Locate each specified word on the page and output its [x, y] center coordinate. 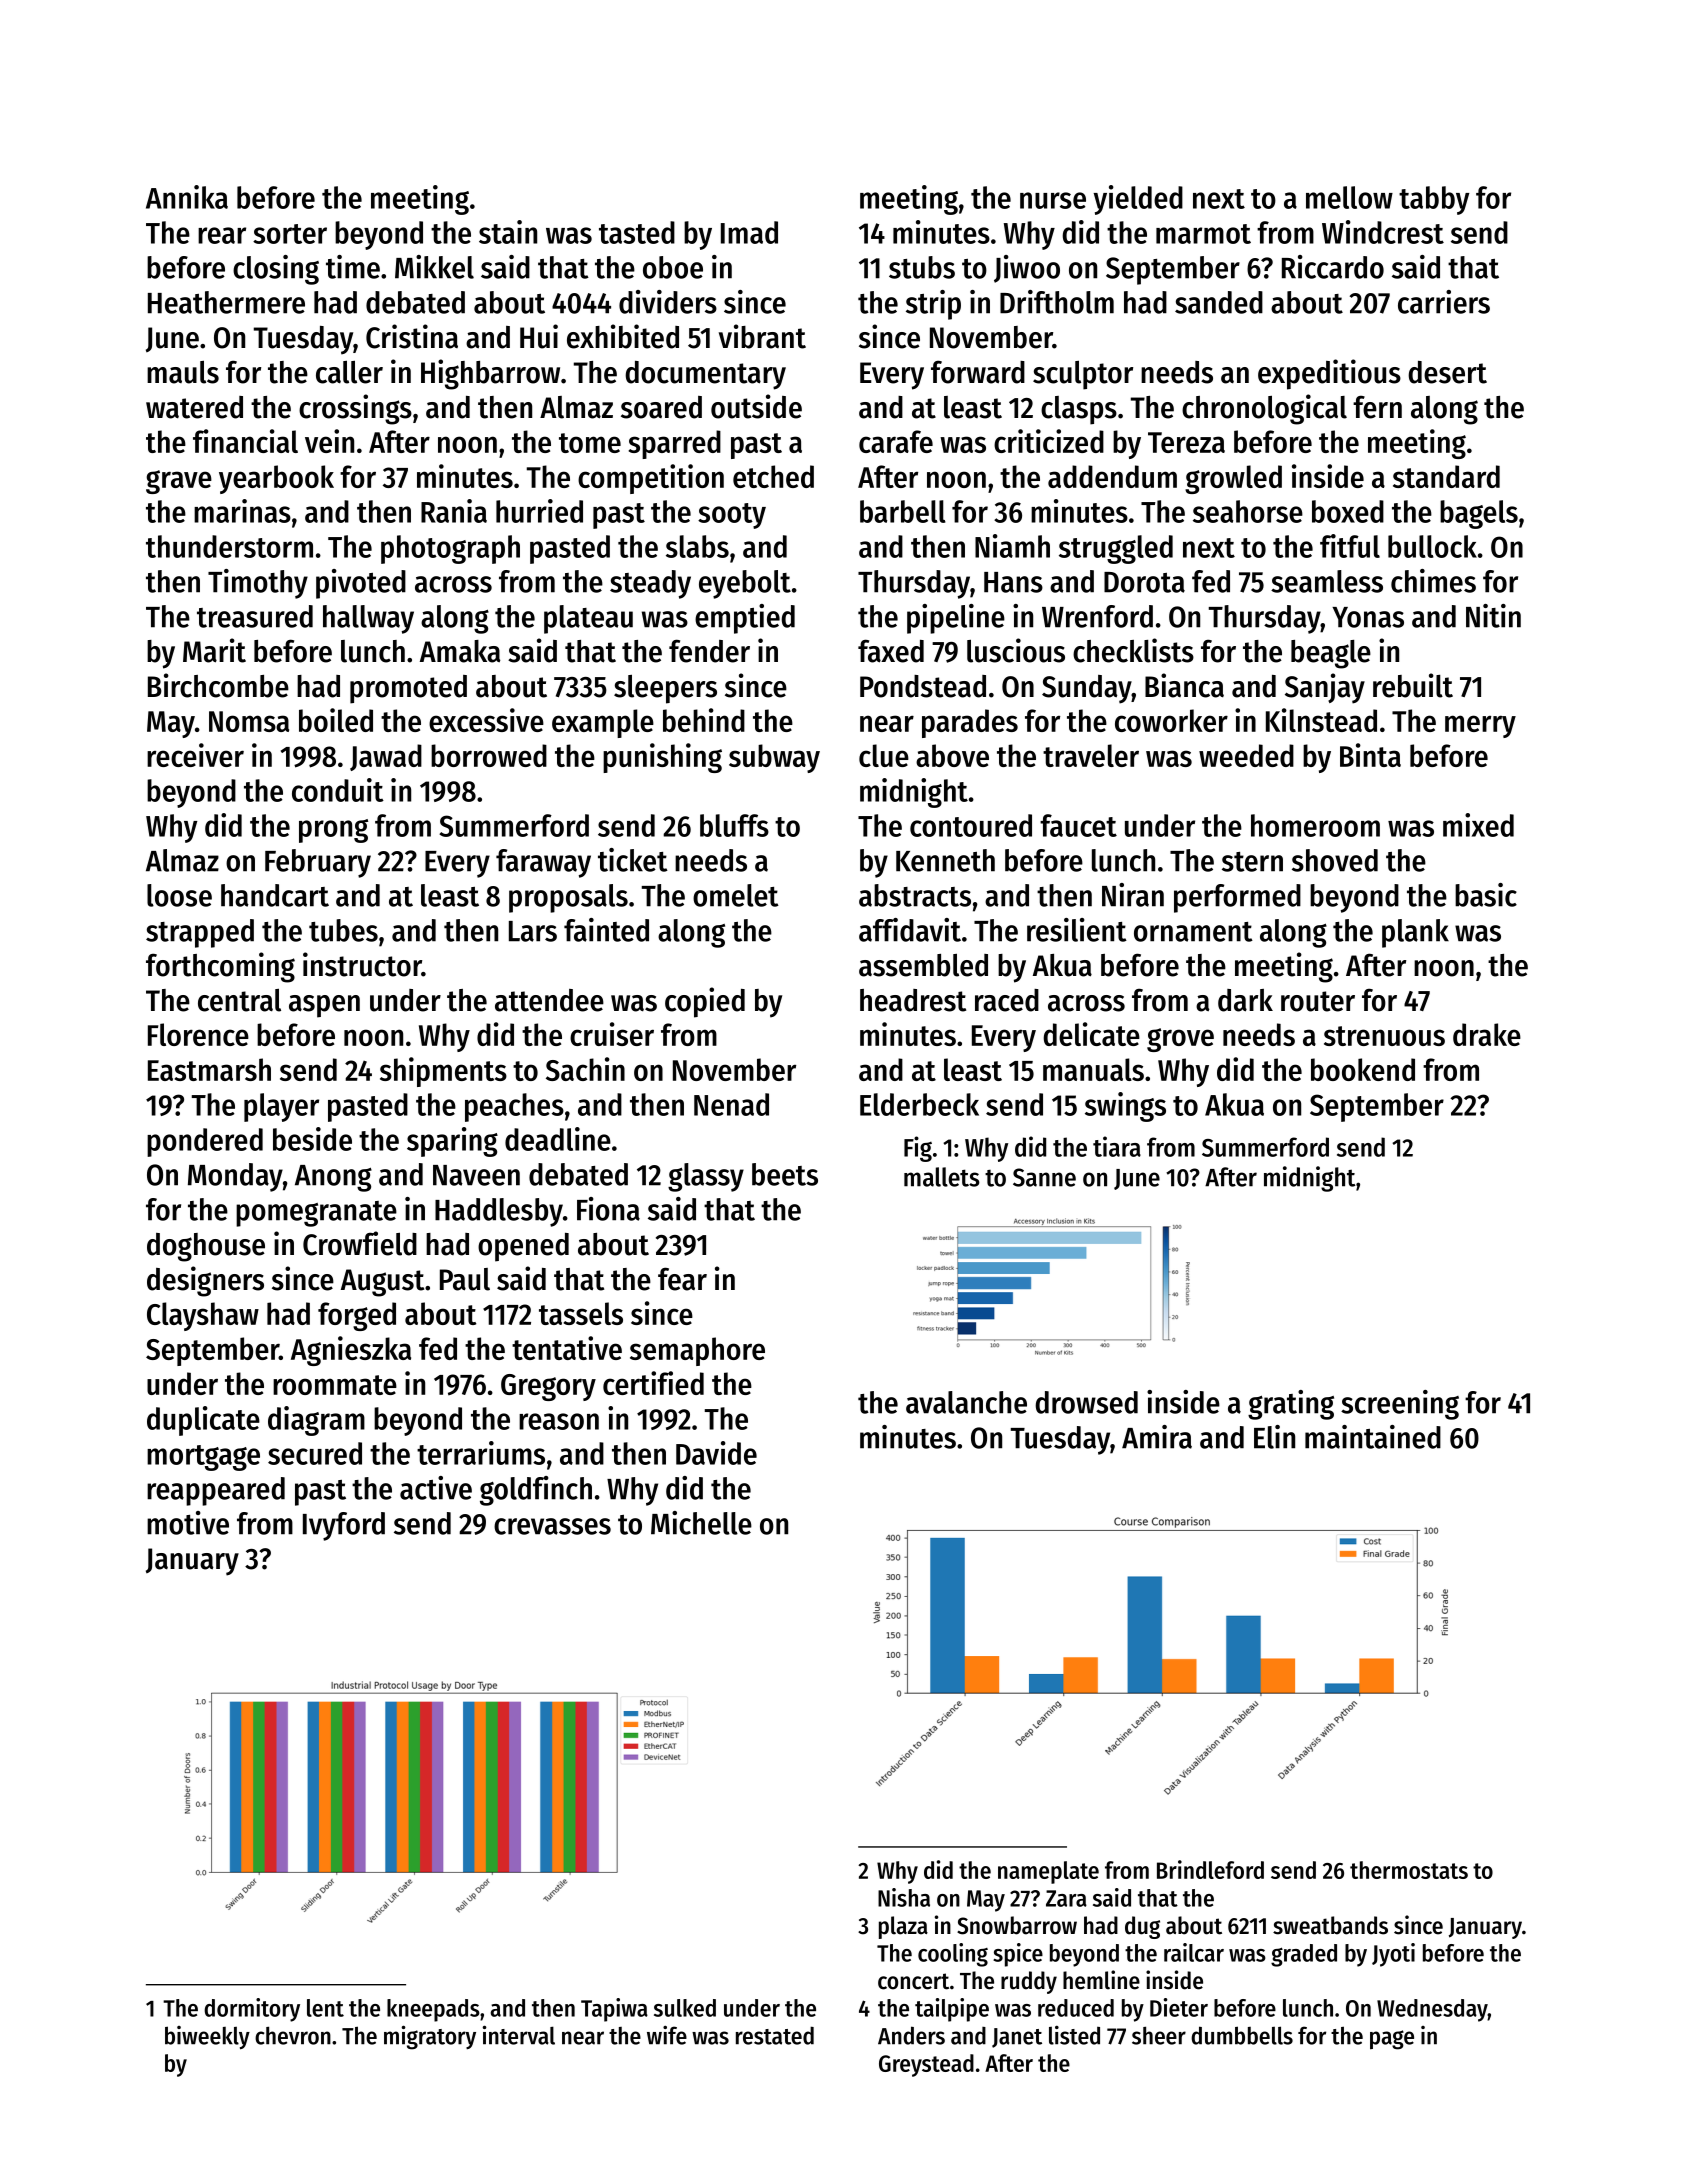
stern [1252, 862]
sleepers [665, 689]
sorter [290, 234]
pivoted [361, 584]
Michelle [701, 1523]
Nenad [731, 1104]
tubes [343, 930]
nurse [1053, 200]
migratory [430, 2037]
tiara [1117, 1146]
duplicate [203, 1421]
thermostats [1409, 1870]
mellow [1349, 197]
